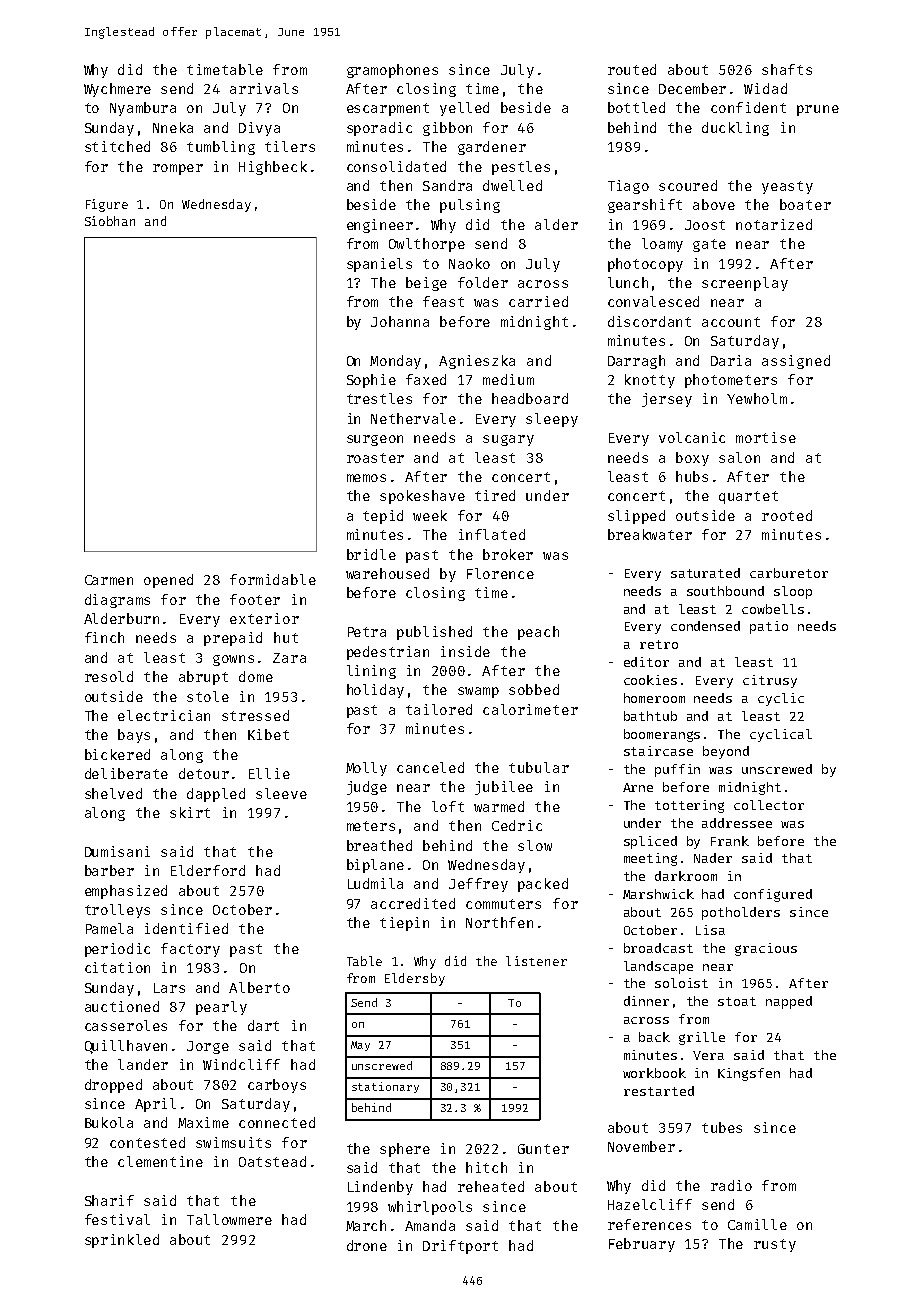 This screenshot has width=924, height=1308. What do you see at coordinates (117, 90) in the screenshot?
I see `Wychmere` at bounding box center [117, 90].
